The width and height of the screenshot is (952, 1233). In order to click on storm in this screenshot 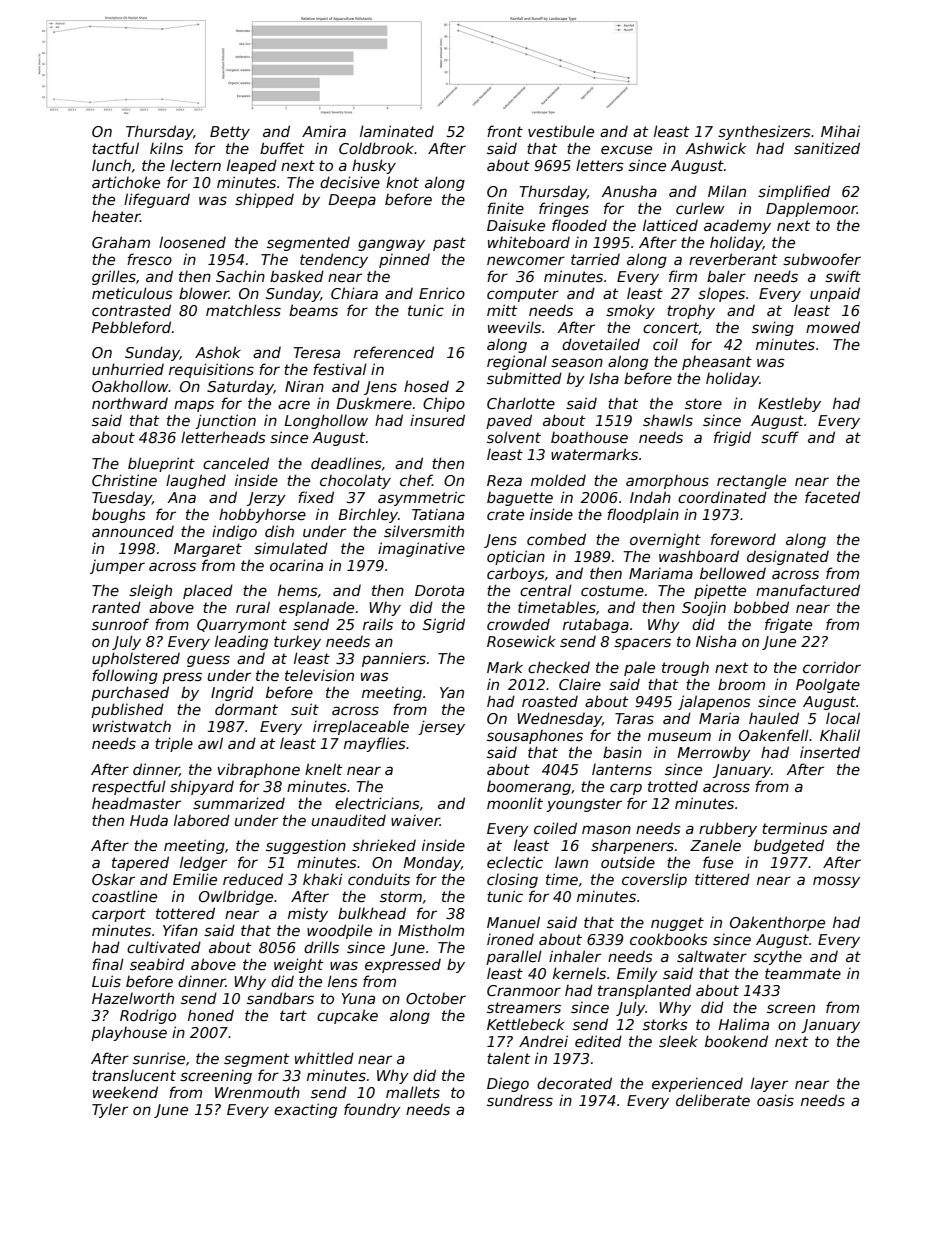, I will do `click(401, 896)`.
